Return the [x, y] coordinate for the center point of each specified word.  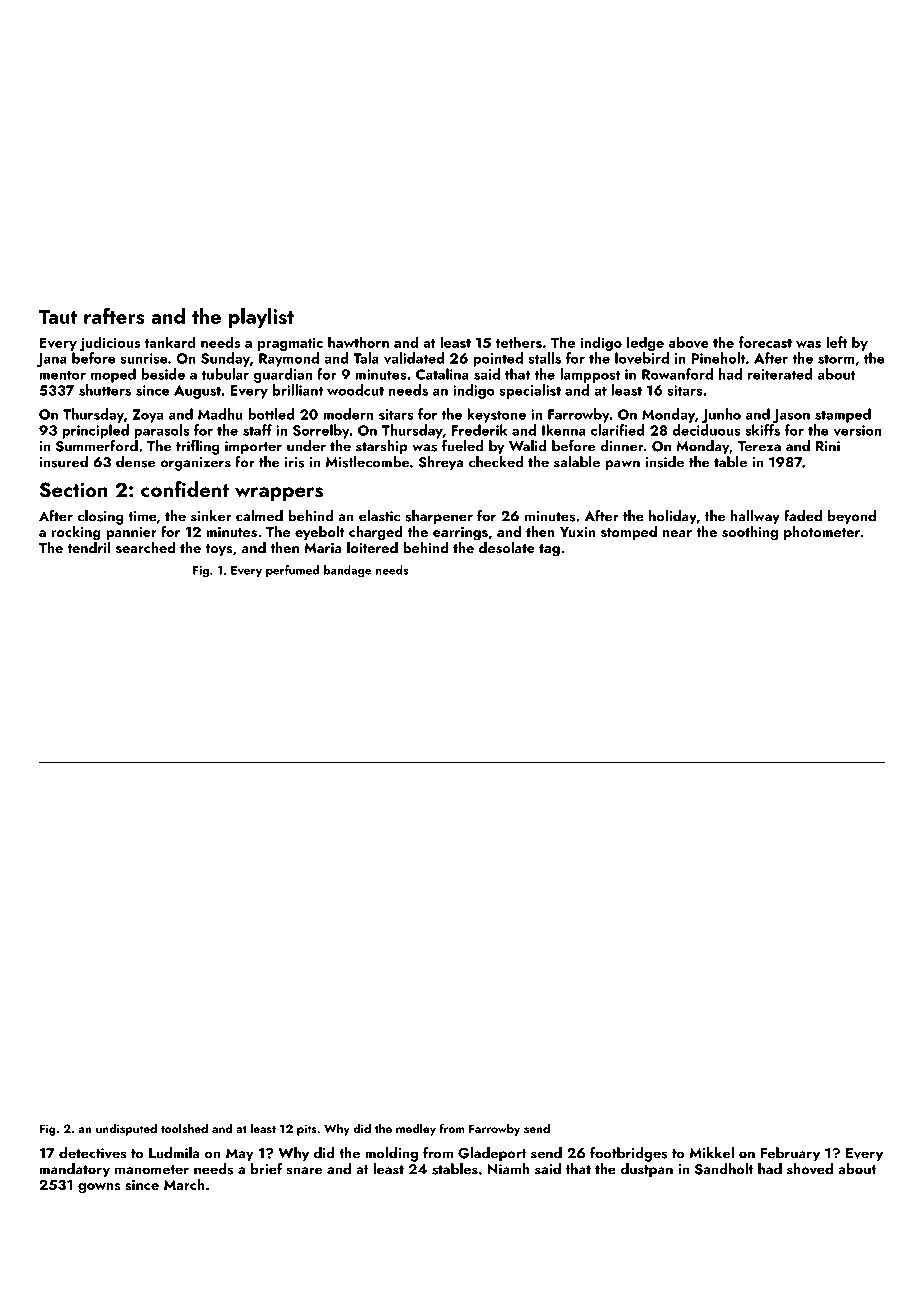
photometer [822, 533]
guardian [283, 375]
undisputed [126, 1129]
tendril [89, 547]
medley [416, 1129]
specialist [530, 391]
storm [836, 359]
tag [549, 550]
